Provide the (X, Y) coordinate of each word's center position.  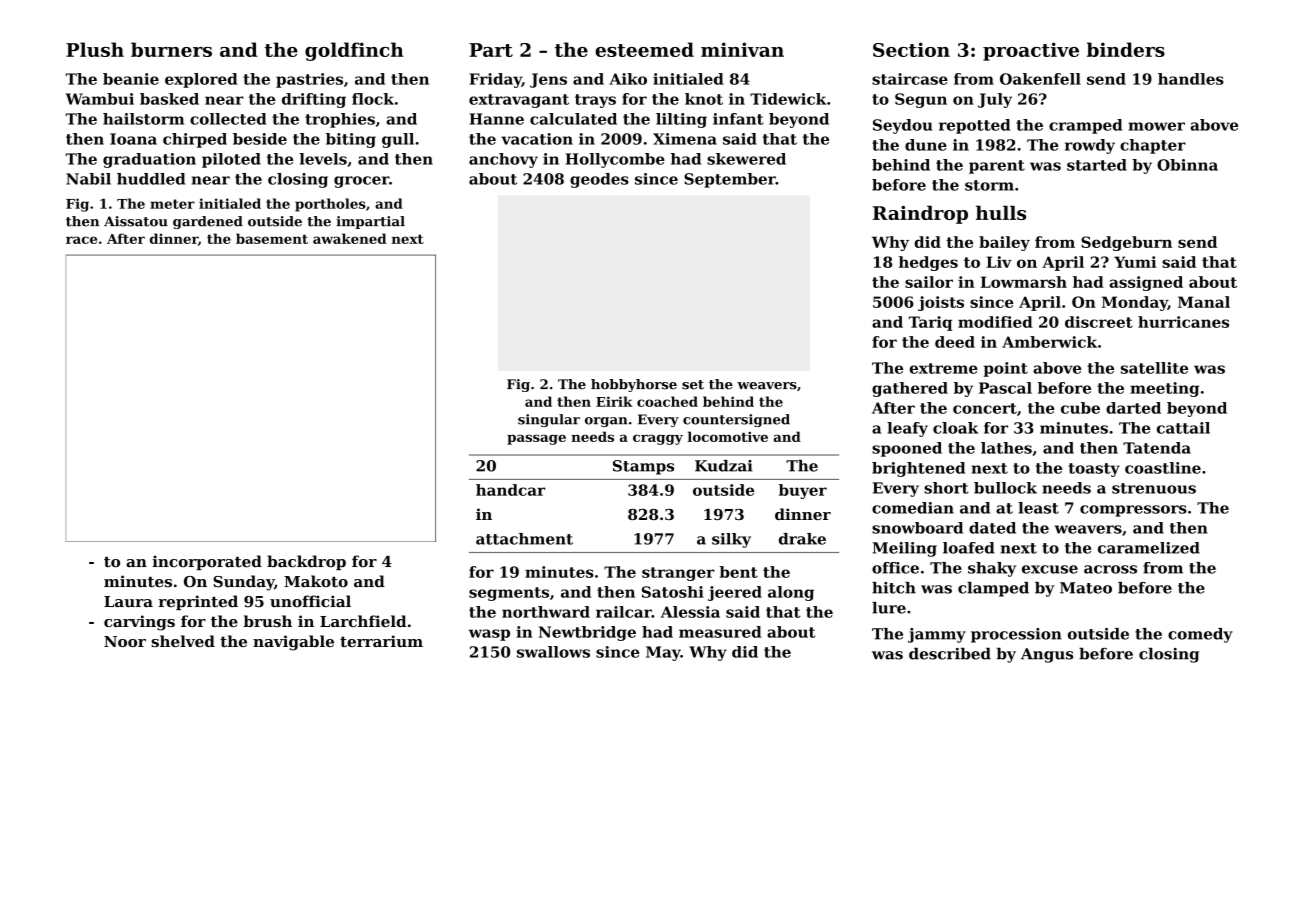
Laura (128, 602)
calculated (573, 119)
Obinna (1187, 165)
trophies (340, 120)
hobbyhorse (634, 385)
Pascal (1005, 388)
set (693, 385)
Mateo (1086, 588)
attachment (524, 539)
